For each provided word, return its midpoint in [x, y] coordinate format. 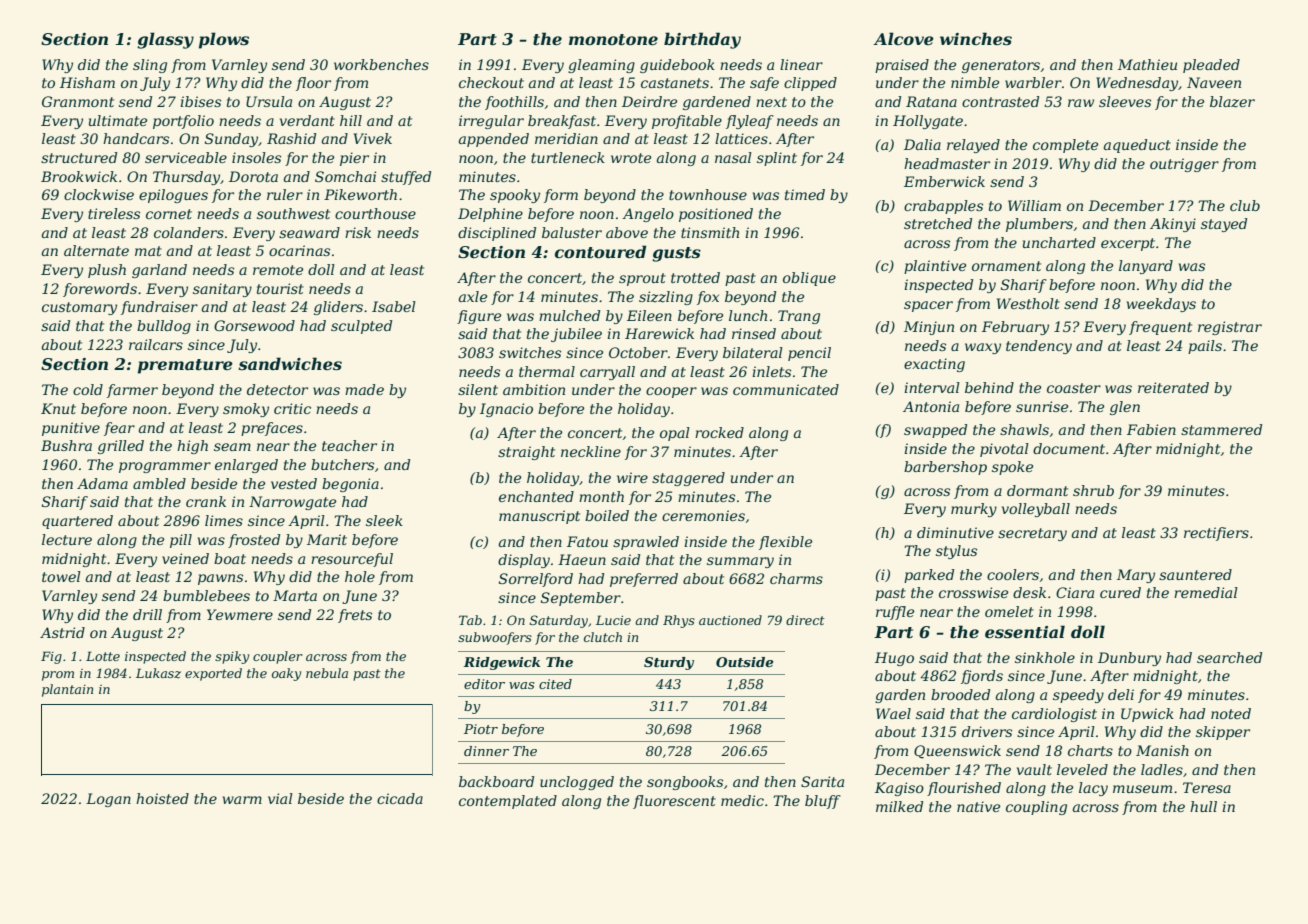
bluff [823, 802]
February [1015, 328]
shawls [1024, 429]
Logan [108, 800]
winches [976, 39]
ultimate [118, 120]
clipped [810, 84]
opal [675, 434]
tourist [280, 288]
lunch [748, 315]
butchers [342, 464]
